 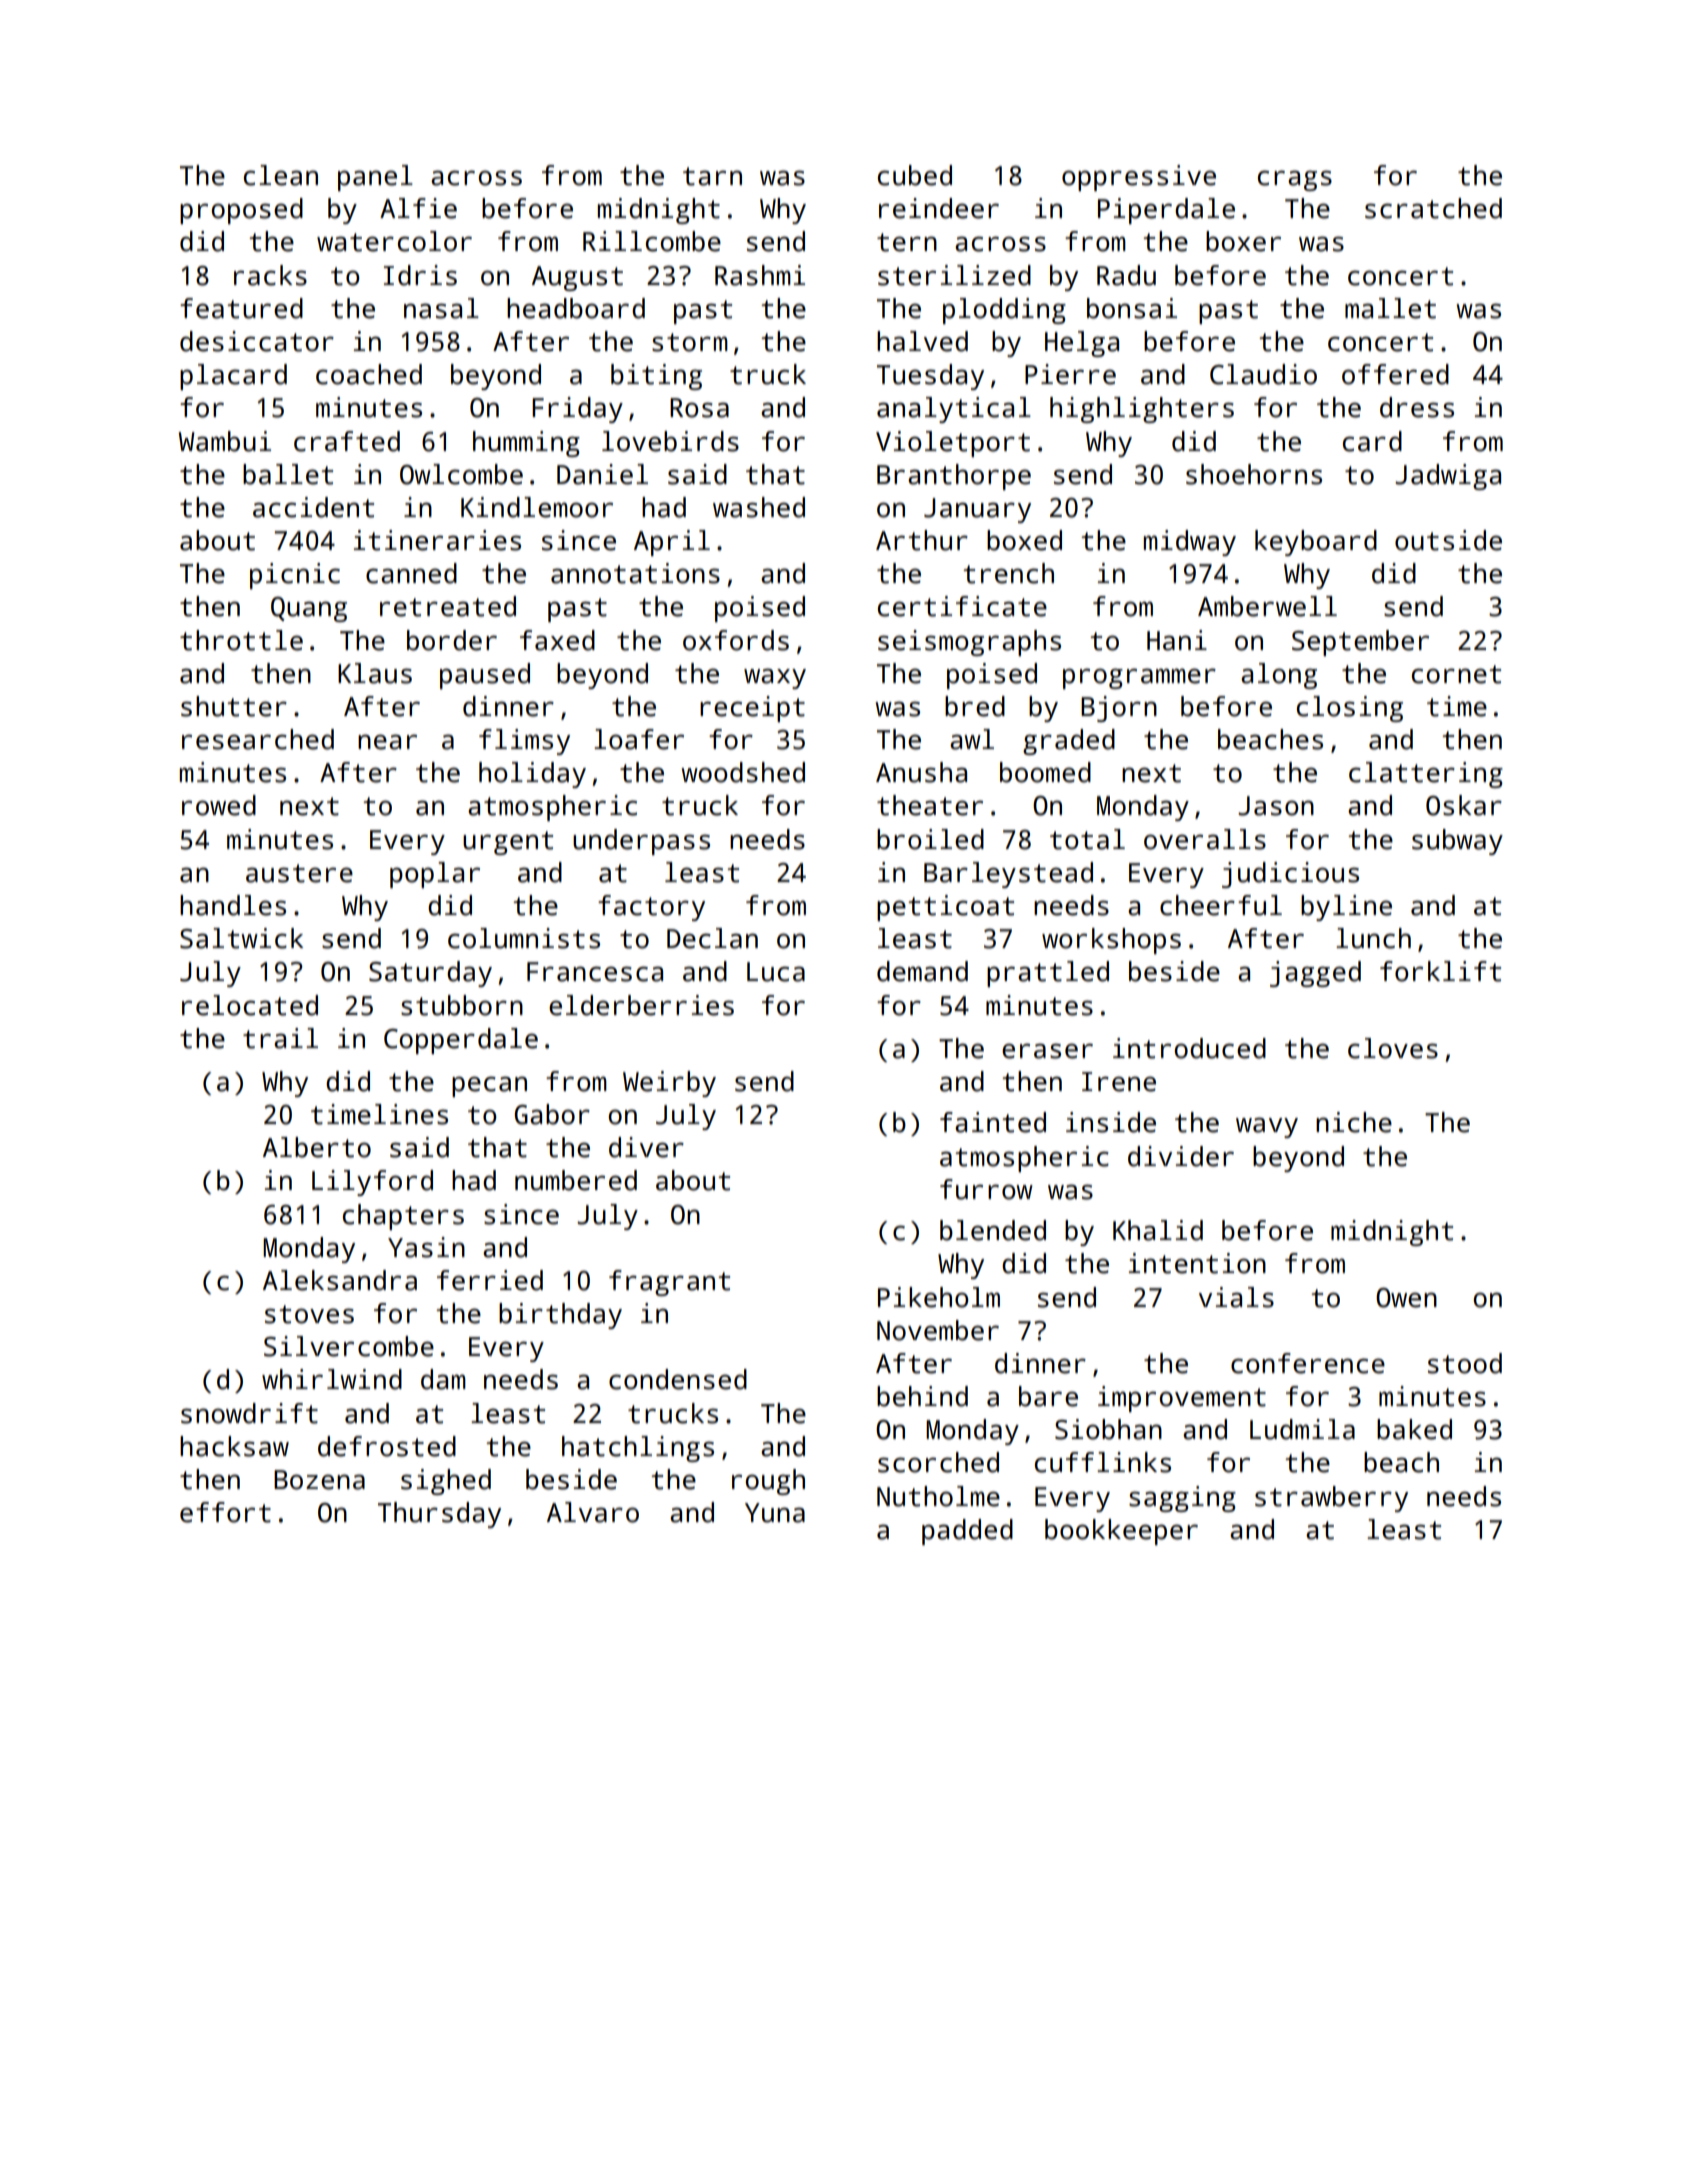 I want to click on diver, so click(x=646, y=1147).
